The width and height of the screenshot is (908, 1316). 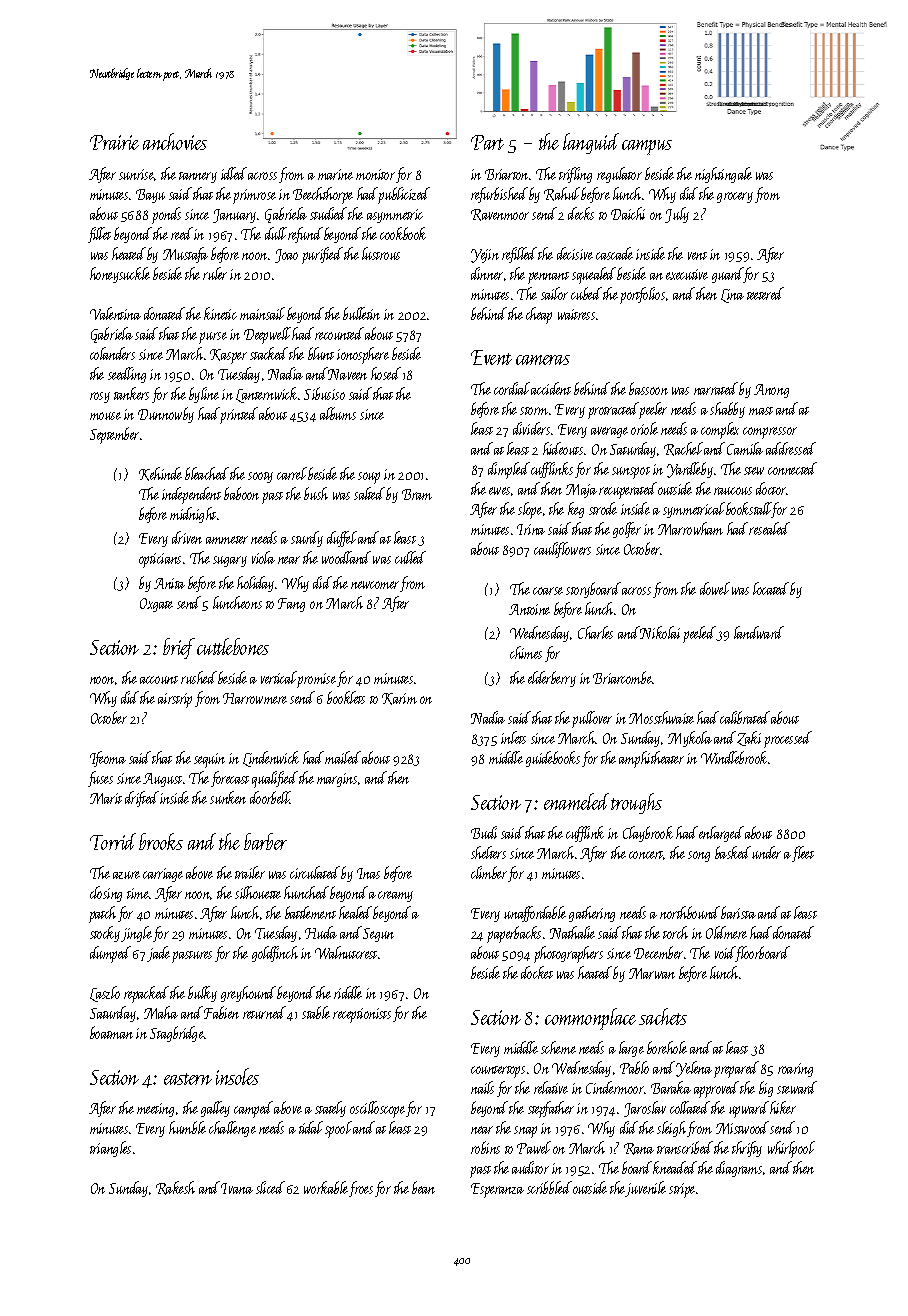 What do you see at coordinates (160, 560) in the screenshot?
I see `opticians` at bounding box center [160, 560].
